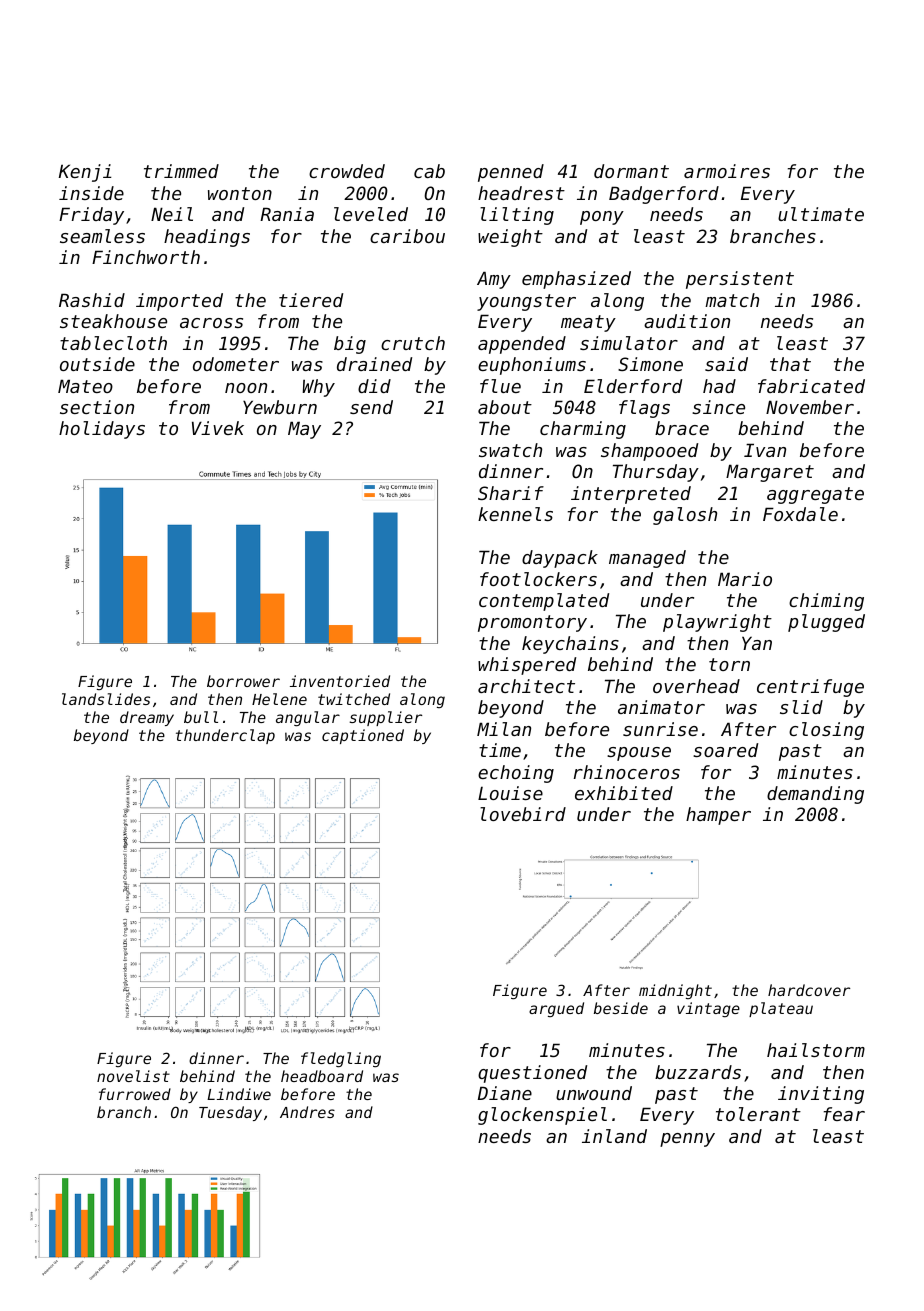 The image size is (924, 1311). What do you see at coordinates (556, 1009) in the image?
I see `argued` at bounding box center [556, 1009].
